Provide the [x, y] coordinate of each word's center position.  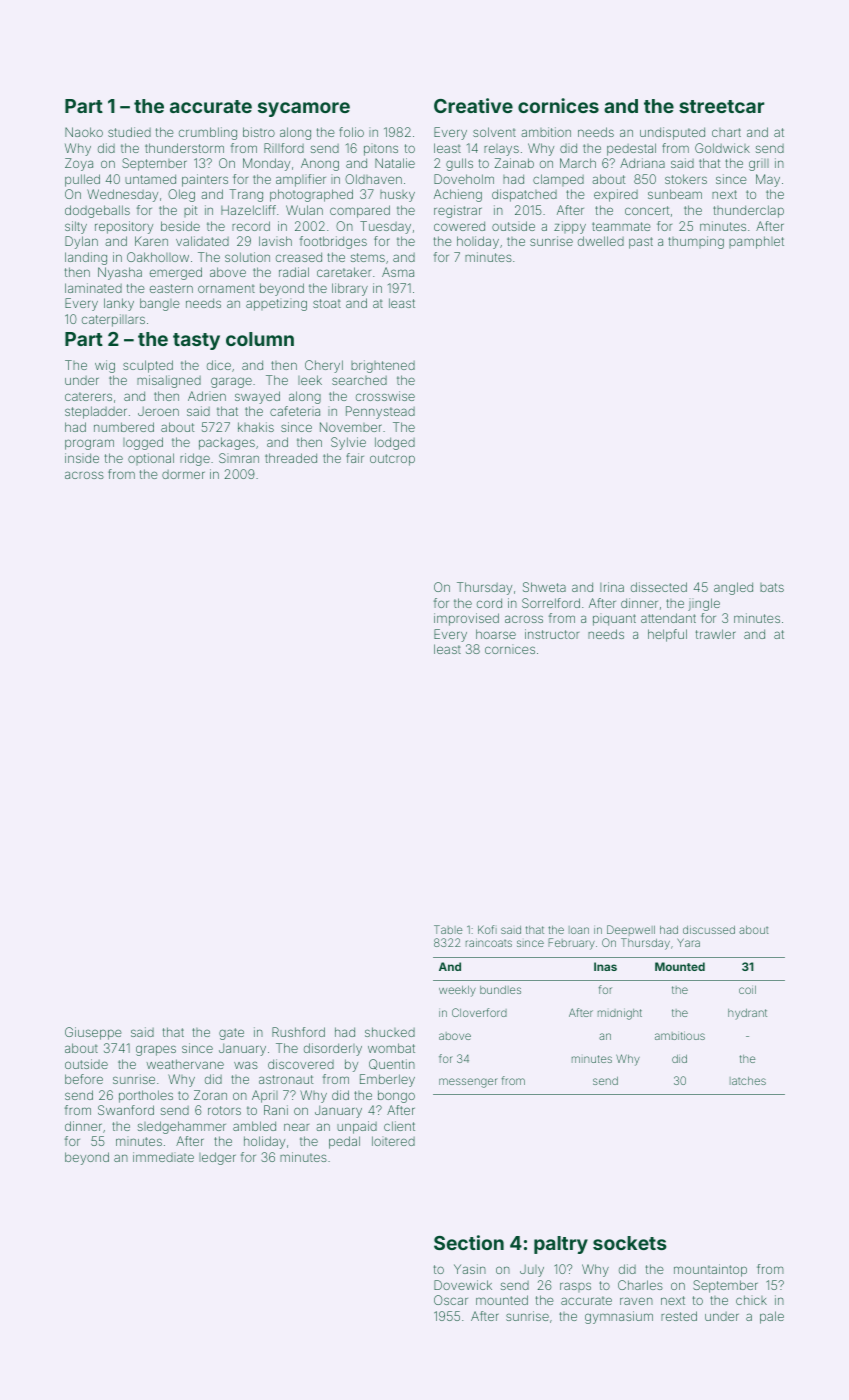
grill [759, 164]
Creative [473, 105]
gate [231, 1034]
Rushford [298, 1032]
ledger [217, 1158]
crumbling [208, 133]
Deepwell [631, 930]
